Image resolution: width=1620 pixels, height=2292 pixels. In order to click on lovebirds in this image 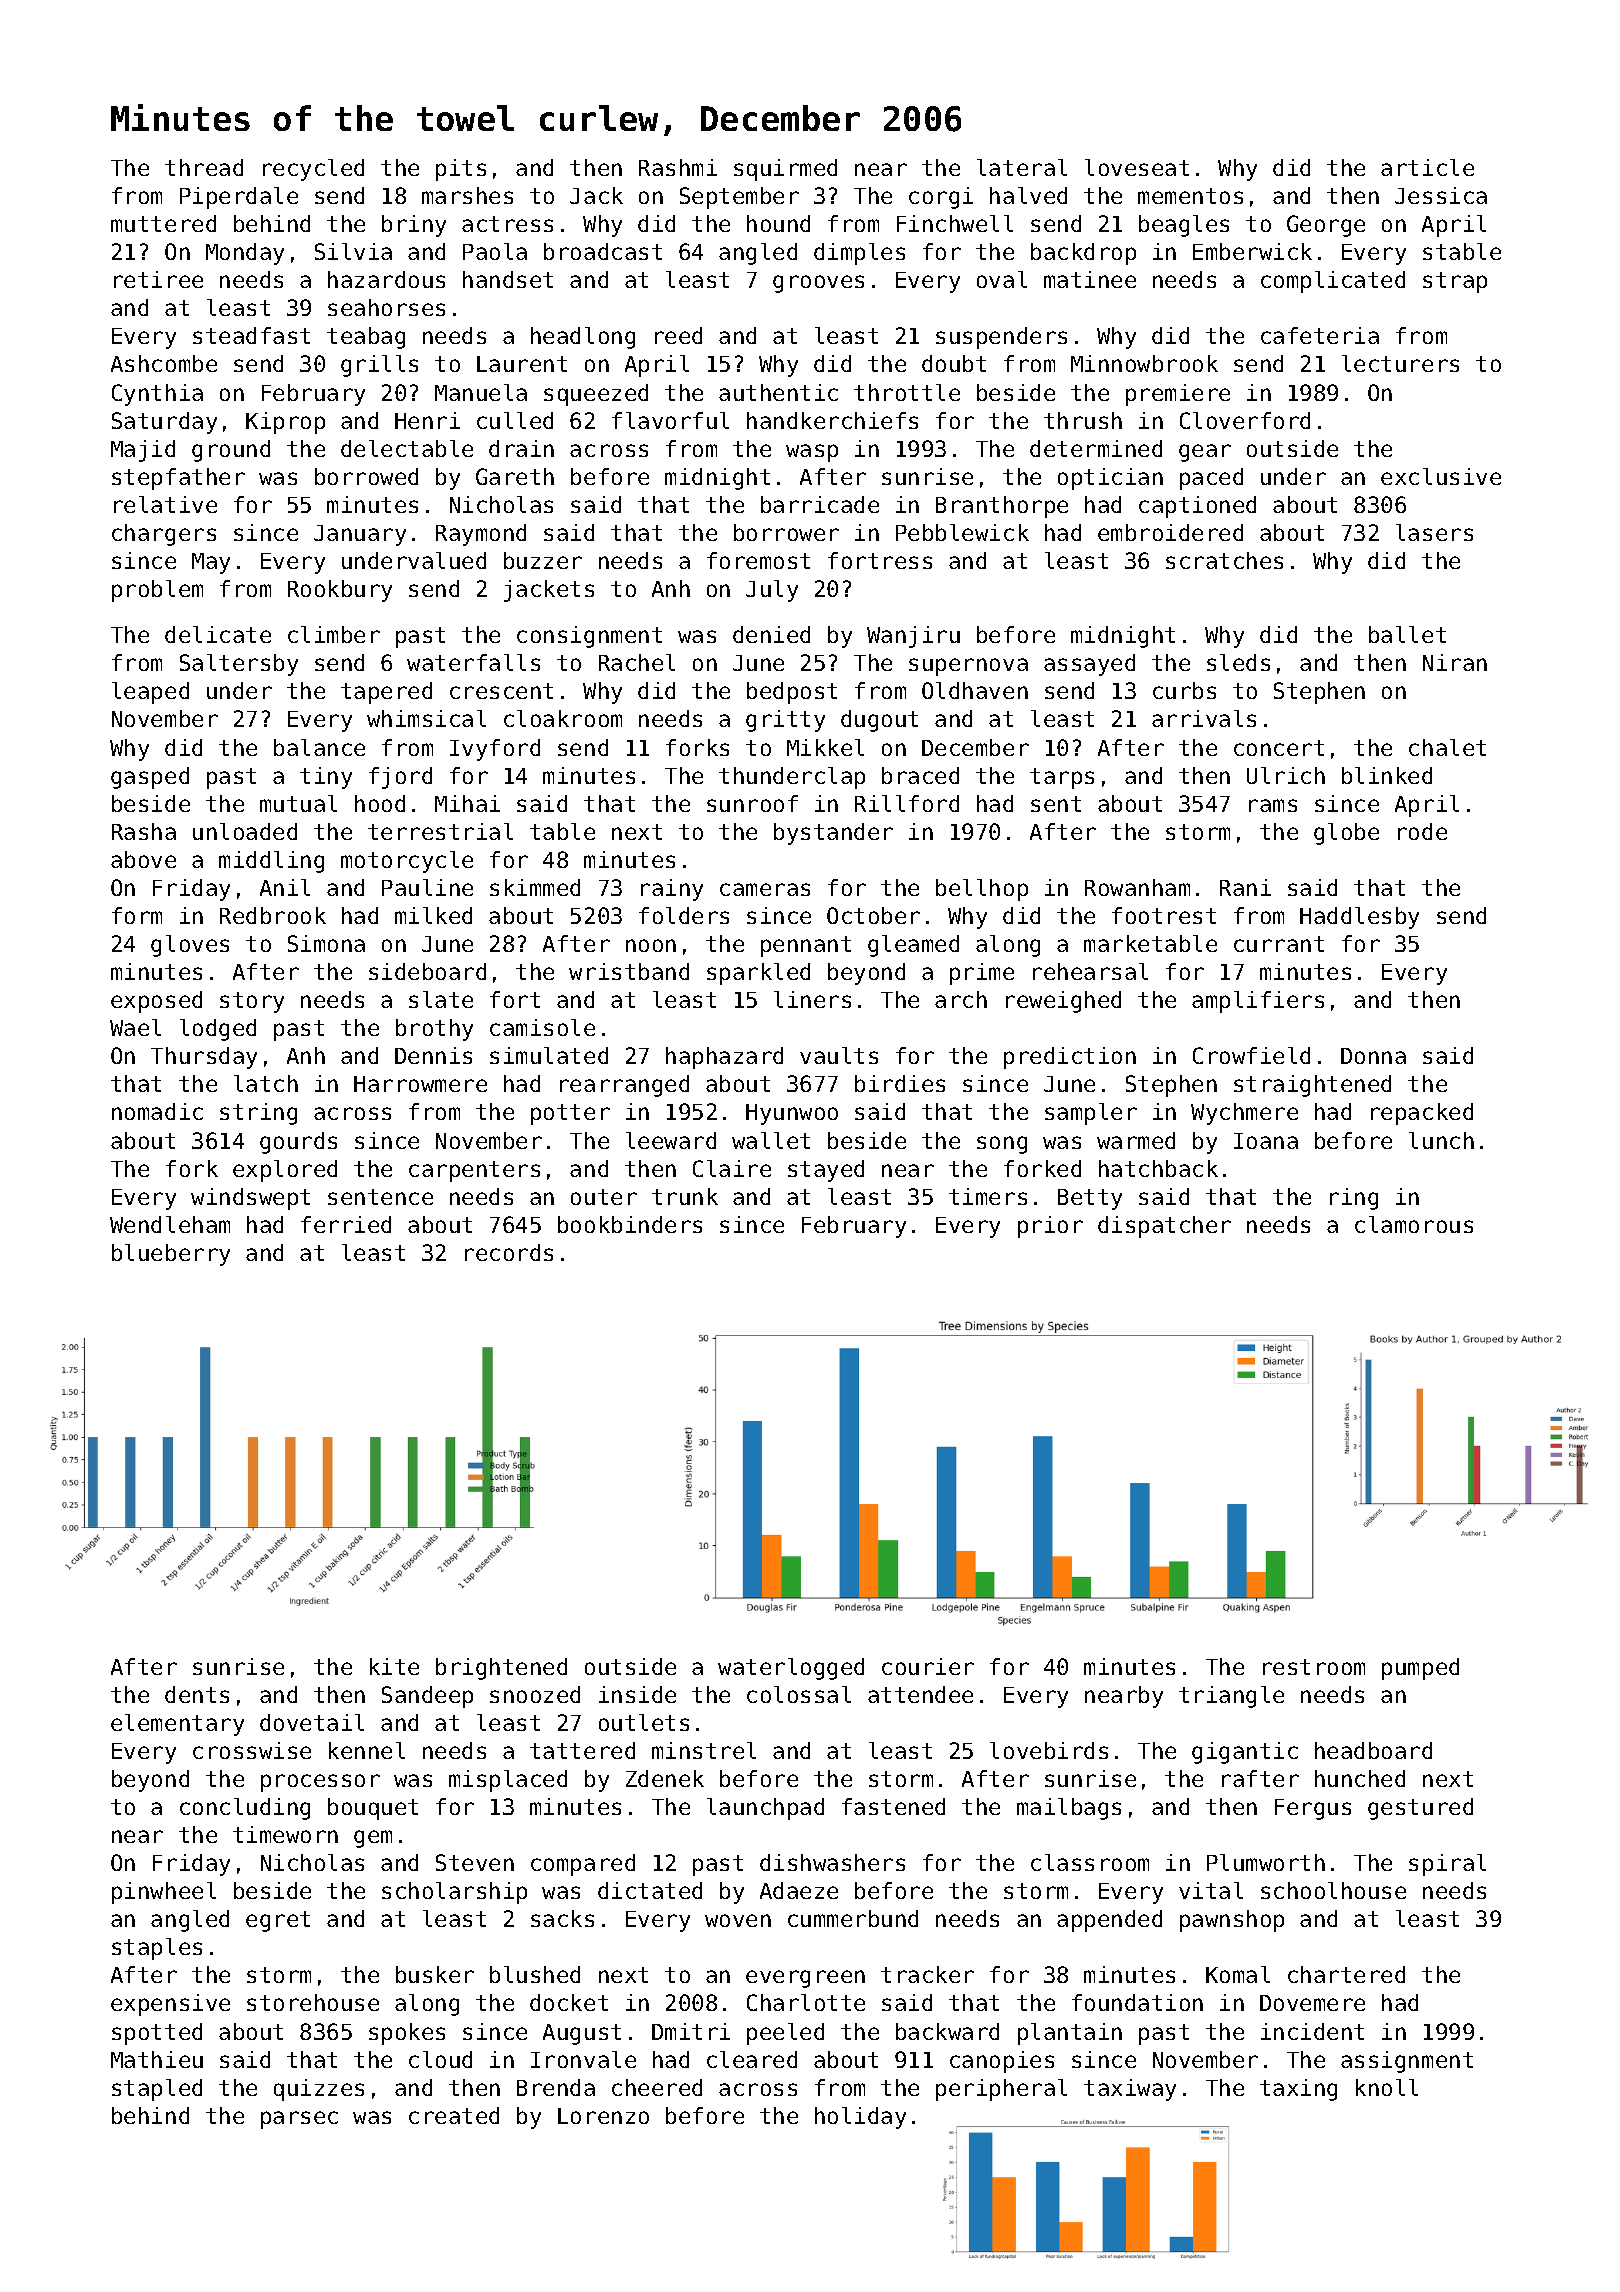, I will do `click(1049, 1750)`.
